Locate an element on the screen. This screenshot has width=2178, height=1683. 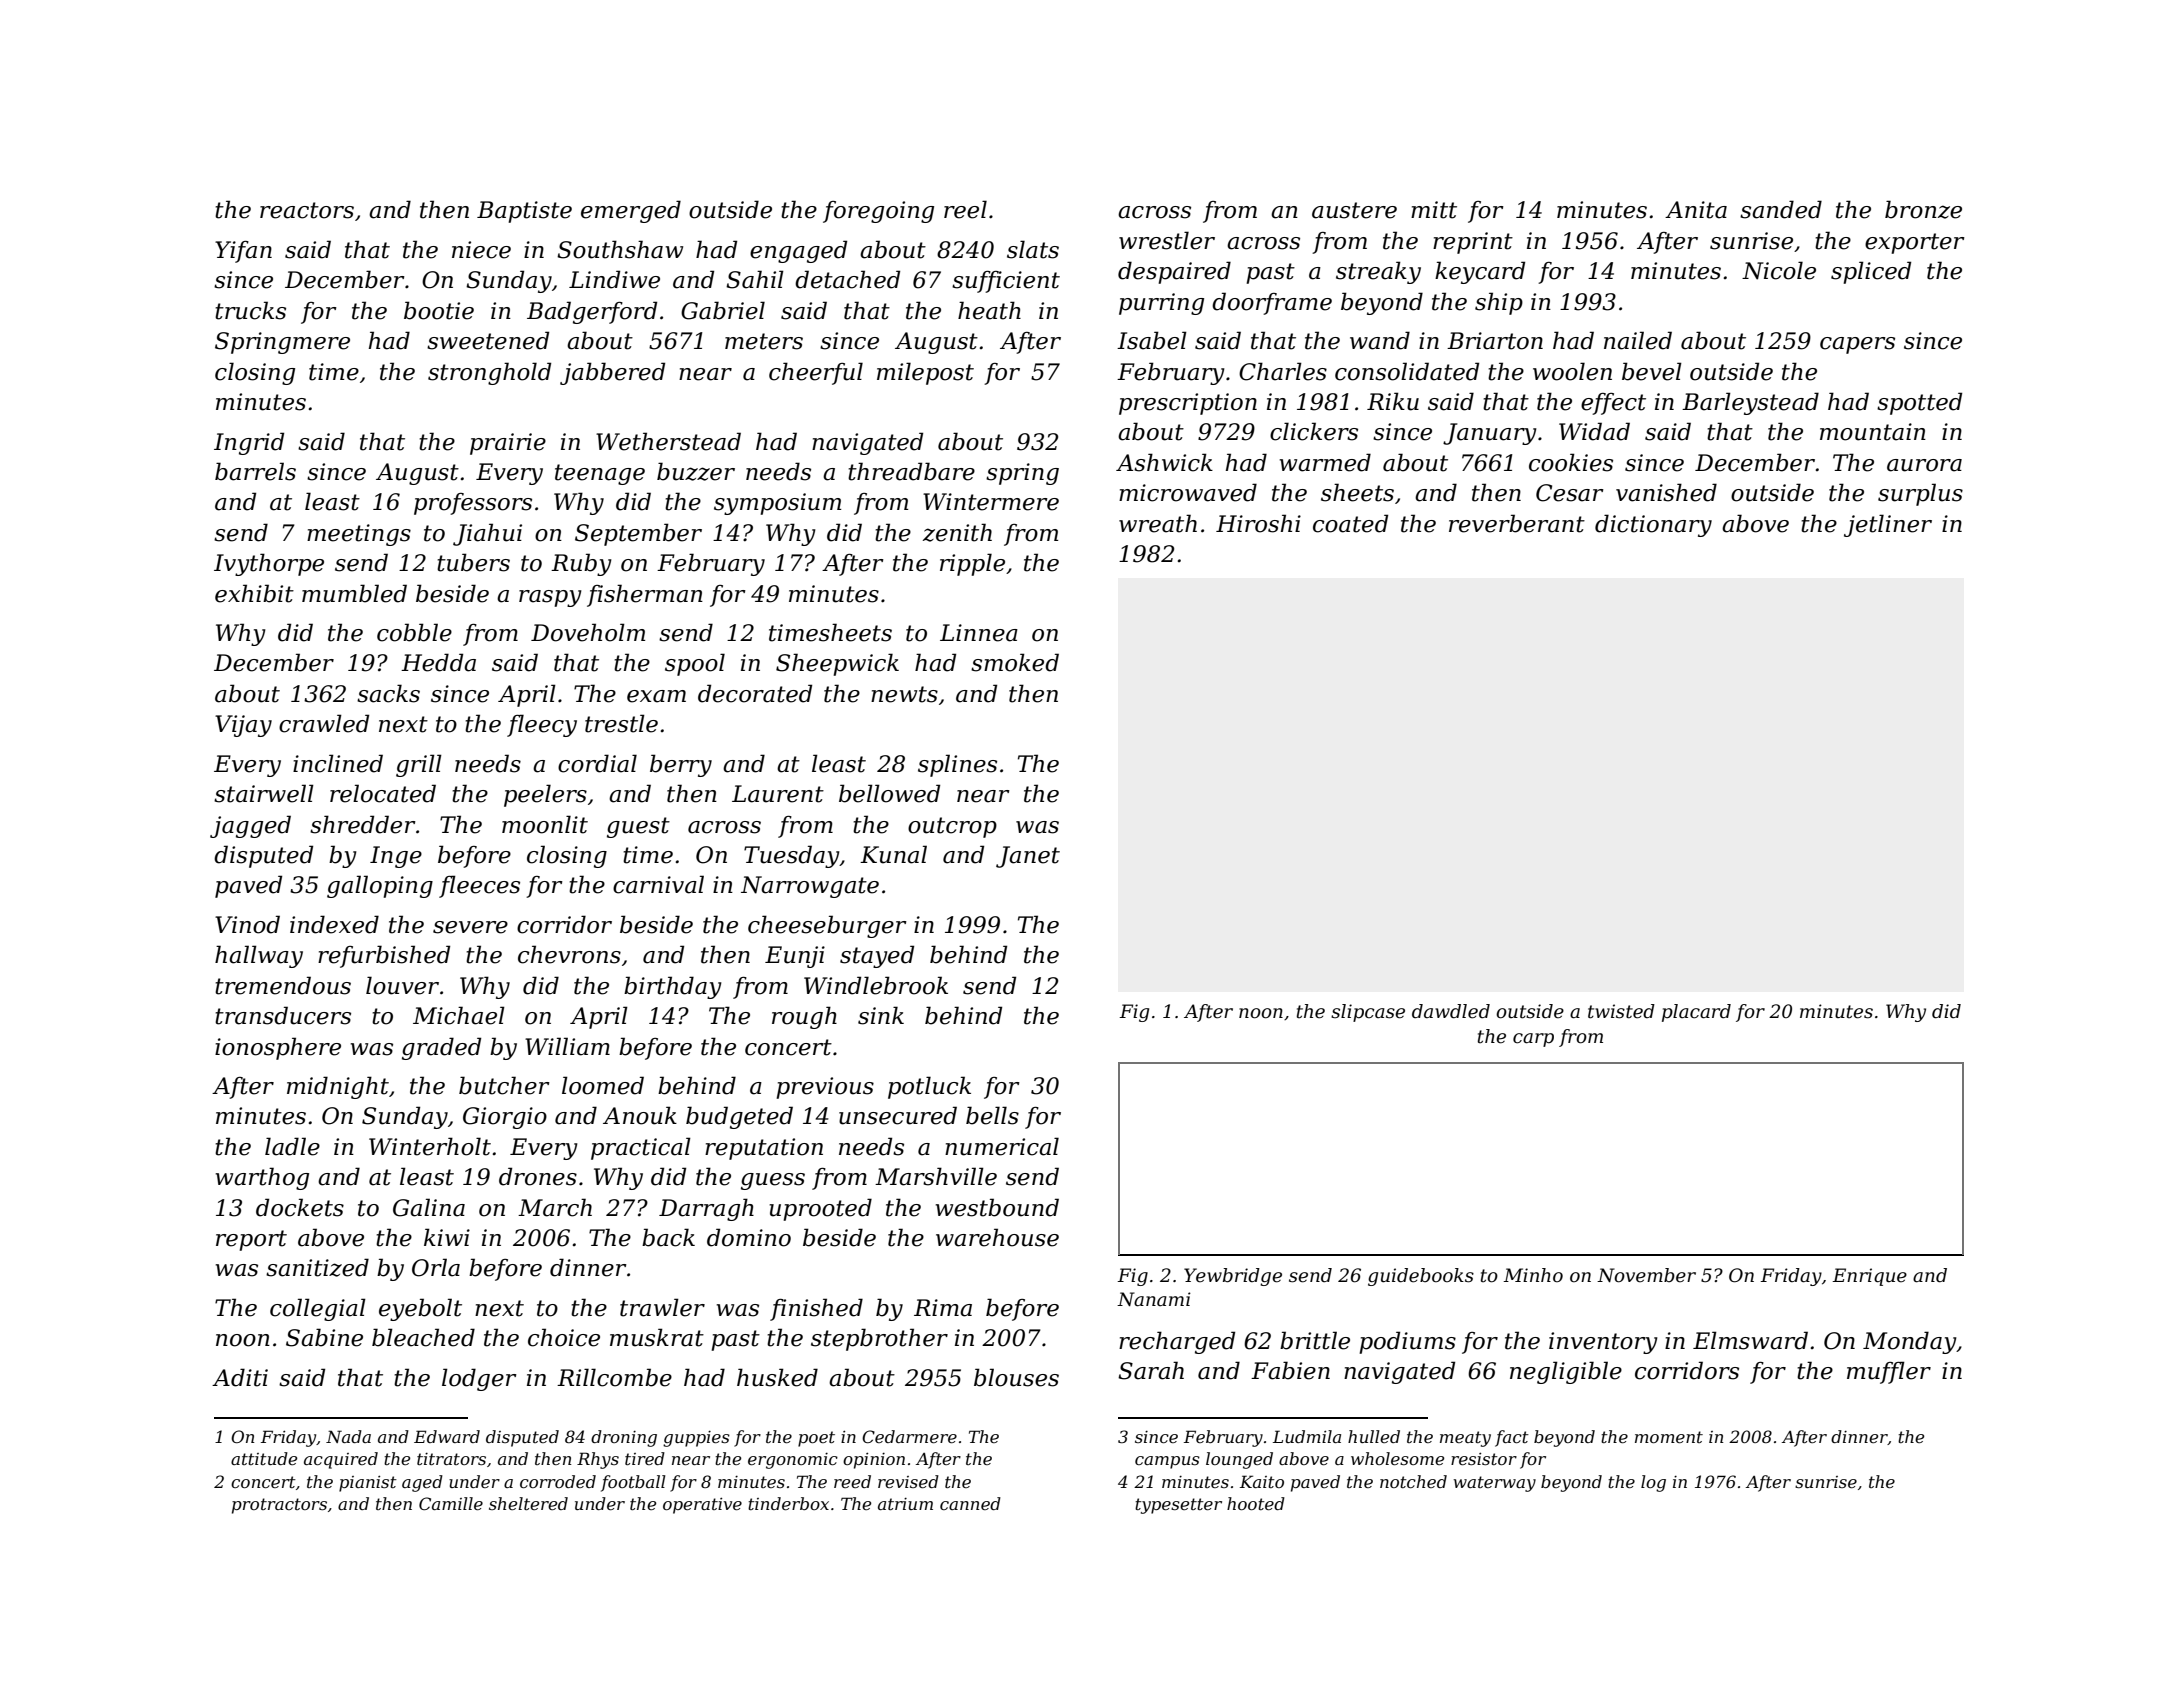
reprint is located at coordinates (1473, 243).
